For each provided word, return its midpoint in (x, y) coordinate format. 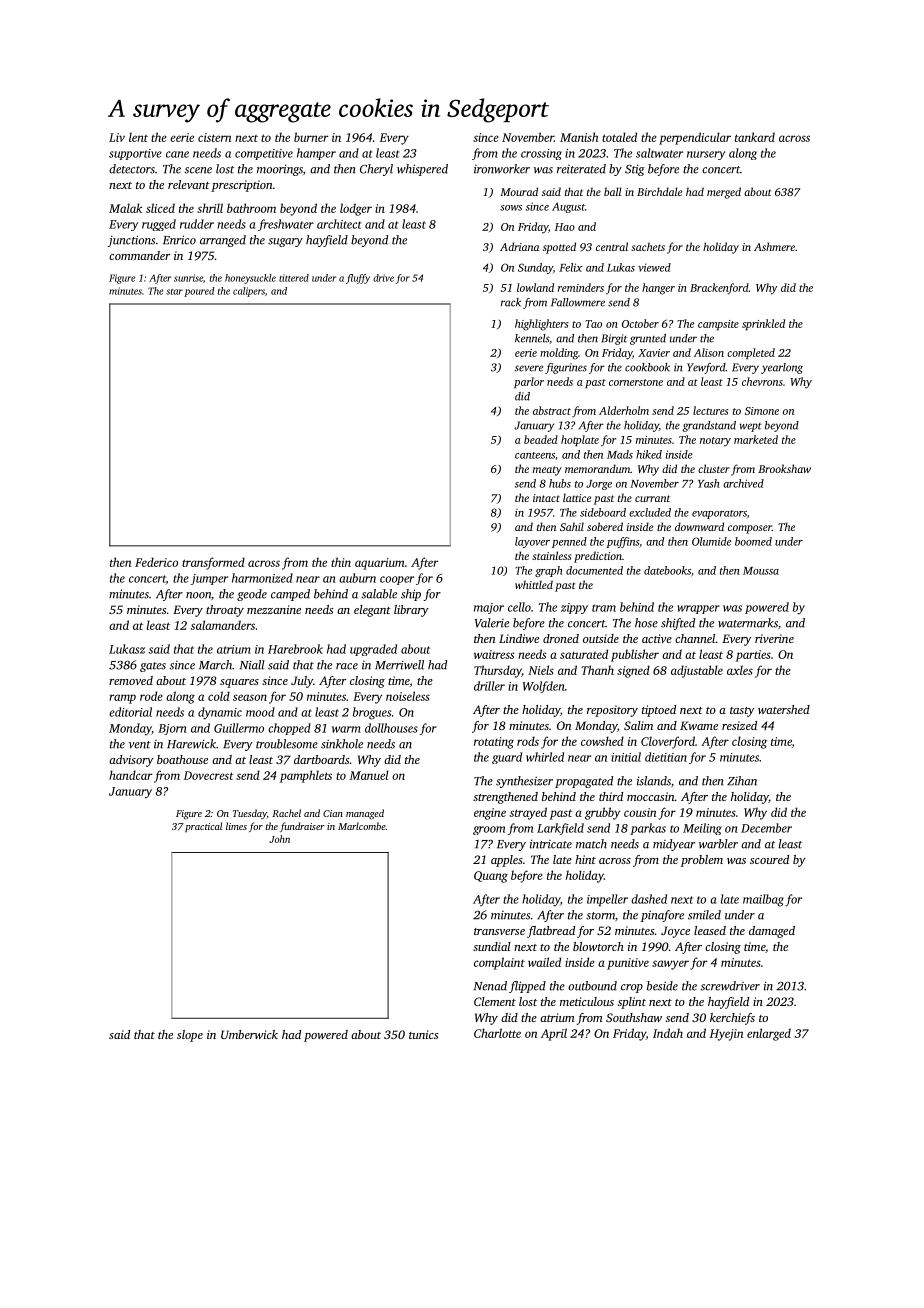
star (174, 292)
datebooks (667, 570)
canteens (535, 455)
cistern (214, 137)
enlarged (769, 1034)
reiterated (581, 169)
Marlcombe (362, 826)
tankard (755, 137)
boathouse (182, 759)
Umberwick (249, 1034)
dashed (649, 899)
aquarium (380, 564)
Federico (156, 562)
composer (750, 529)
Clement (495, 1001)
